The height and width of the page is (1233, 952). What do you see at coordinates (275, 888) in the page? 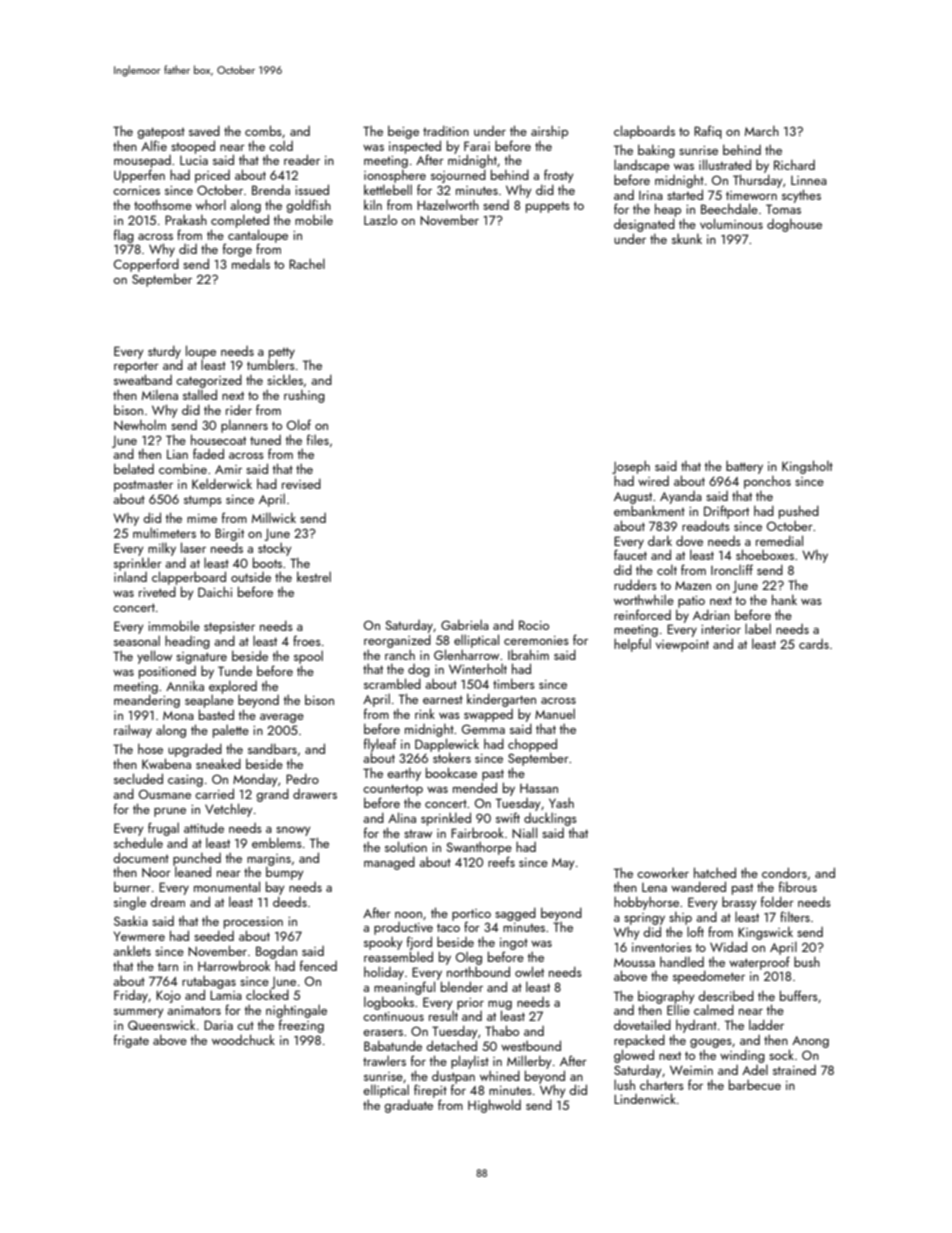
I see `bay` at bounding box center [275, 888].
